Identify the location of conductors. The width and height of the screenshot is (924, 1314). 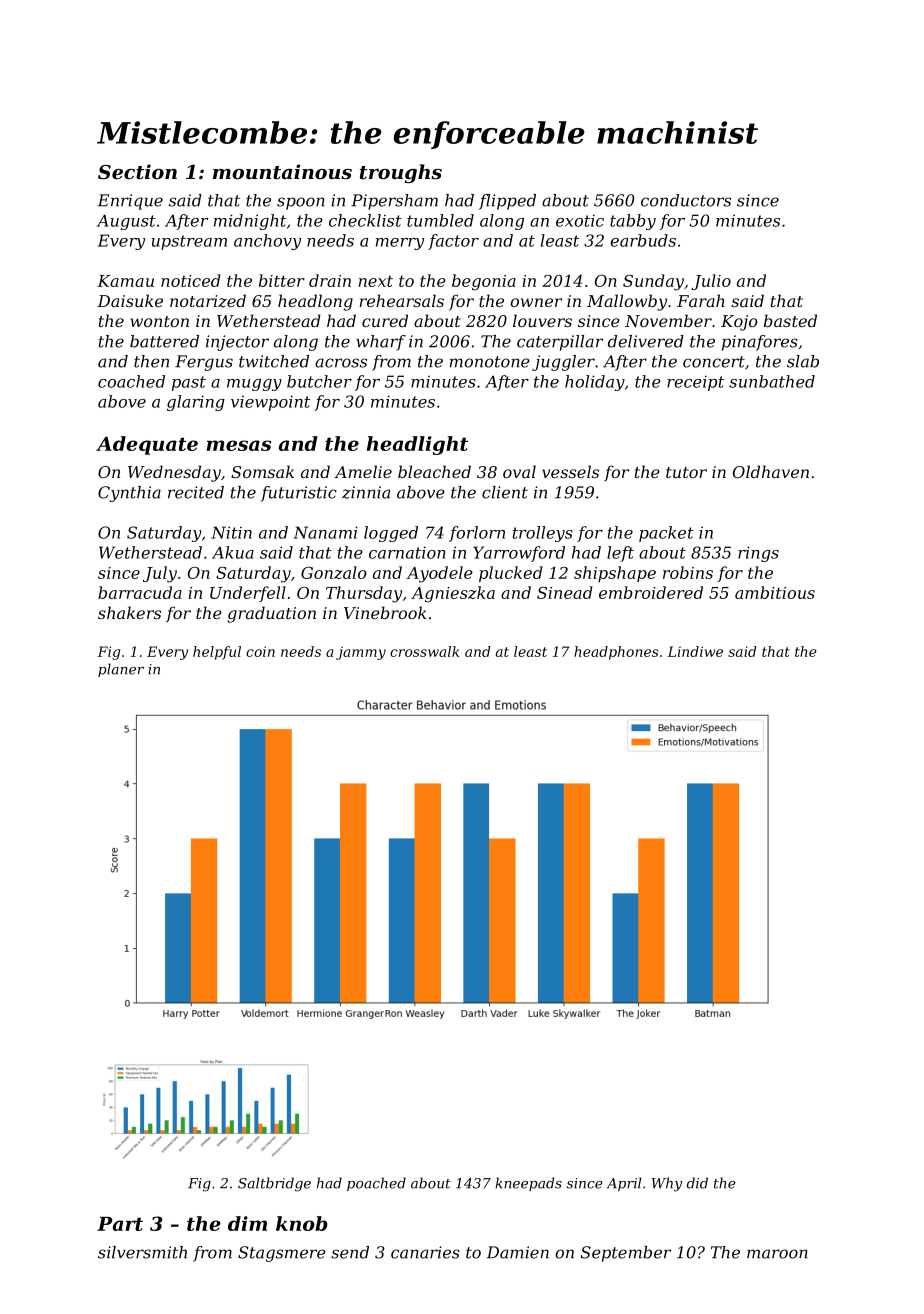
(686, 200).
